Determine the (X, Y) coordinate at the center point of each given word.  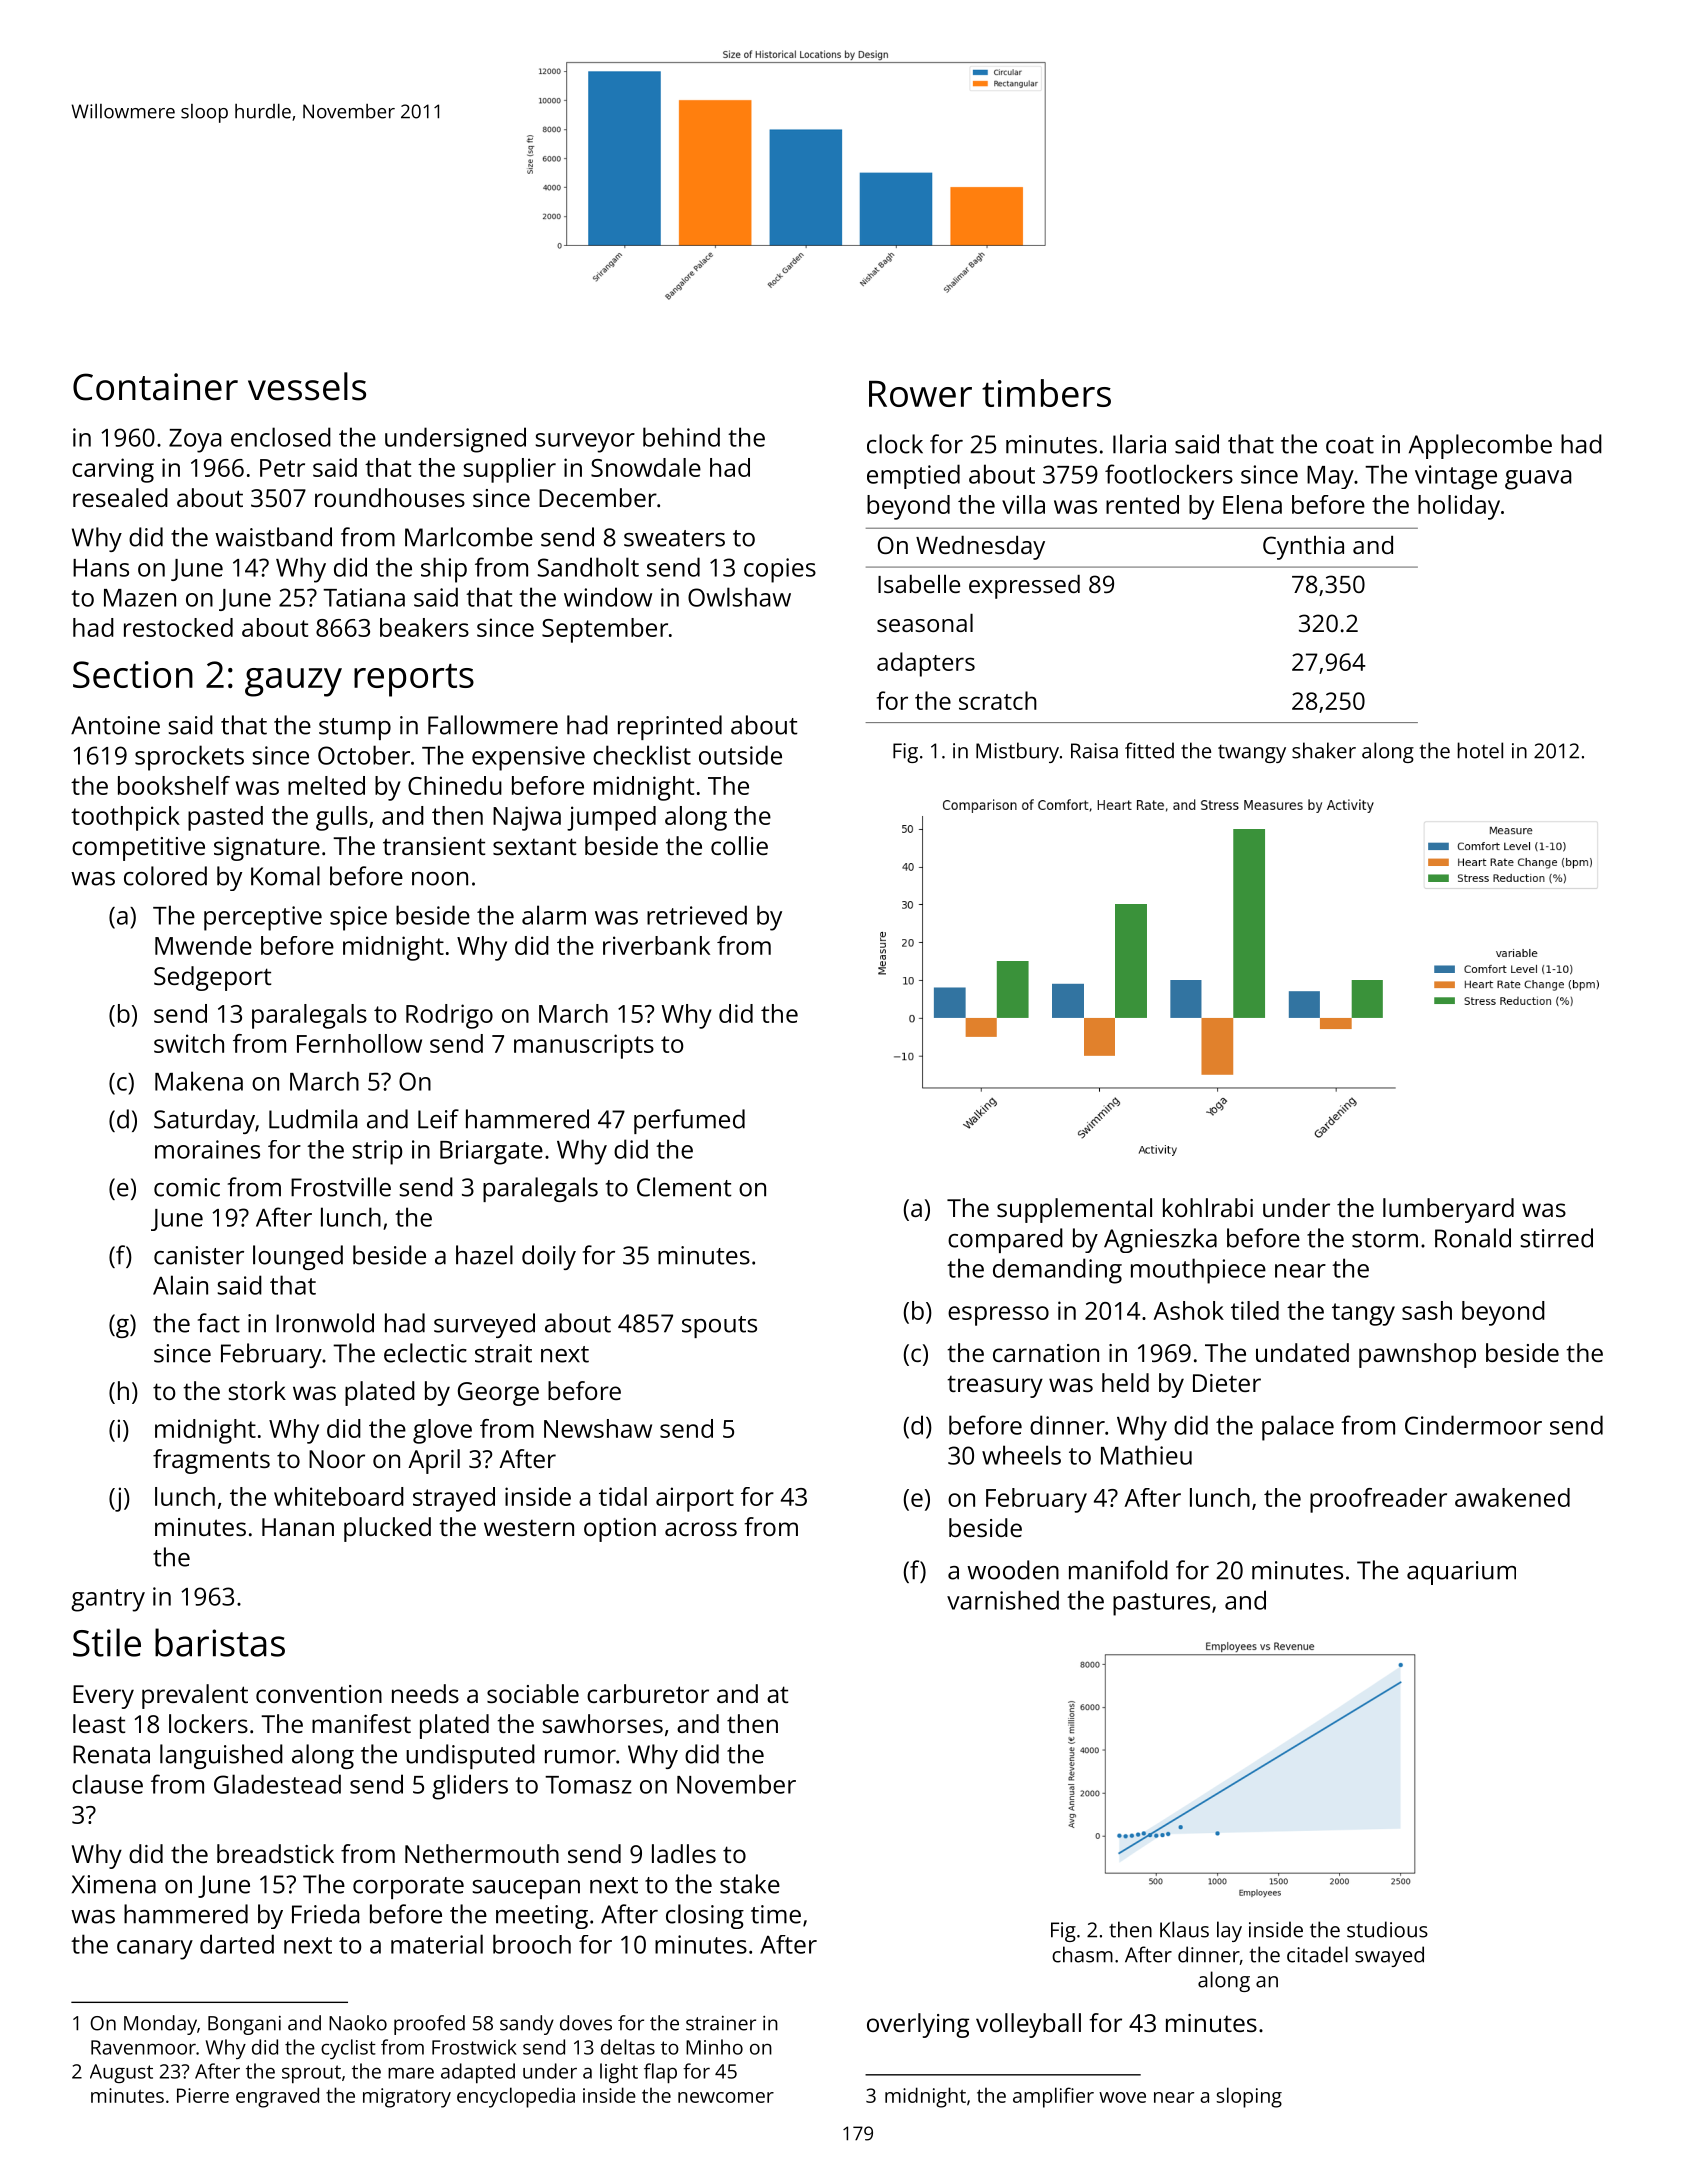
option (620, 1530)
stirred (1556, 1238)
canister (199, 1255)
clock (895, 444)
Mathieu (1146, 1455)
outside (740, 755)
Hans (101, 568)
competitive (138, 849)
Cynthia (1303, 548)
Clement (684, 1187)
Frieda (325, 1914)
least (99, 1723)
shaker (1324, 750)
